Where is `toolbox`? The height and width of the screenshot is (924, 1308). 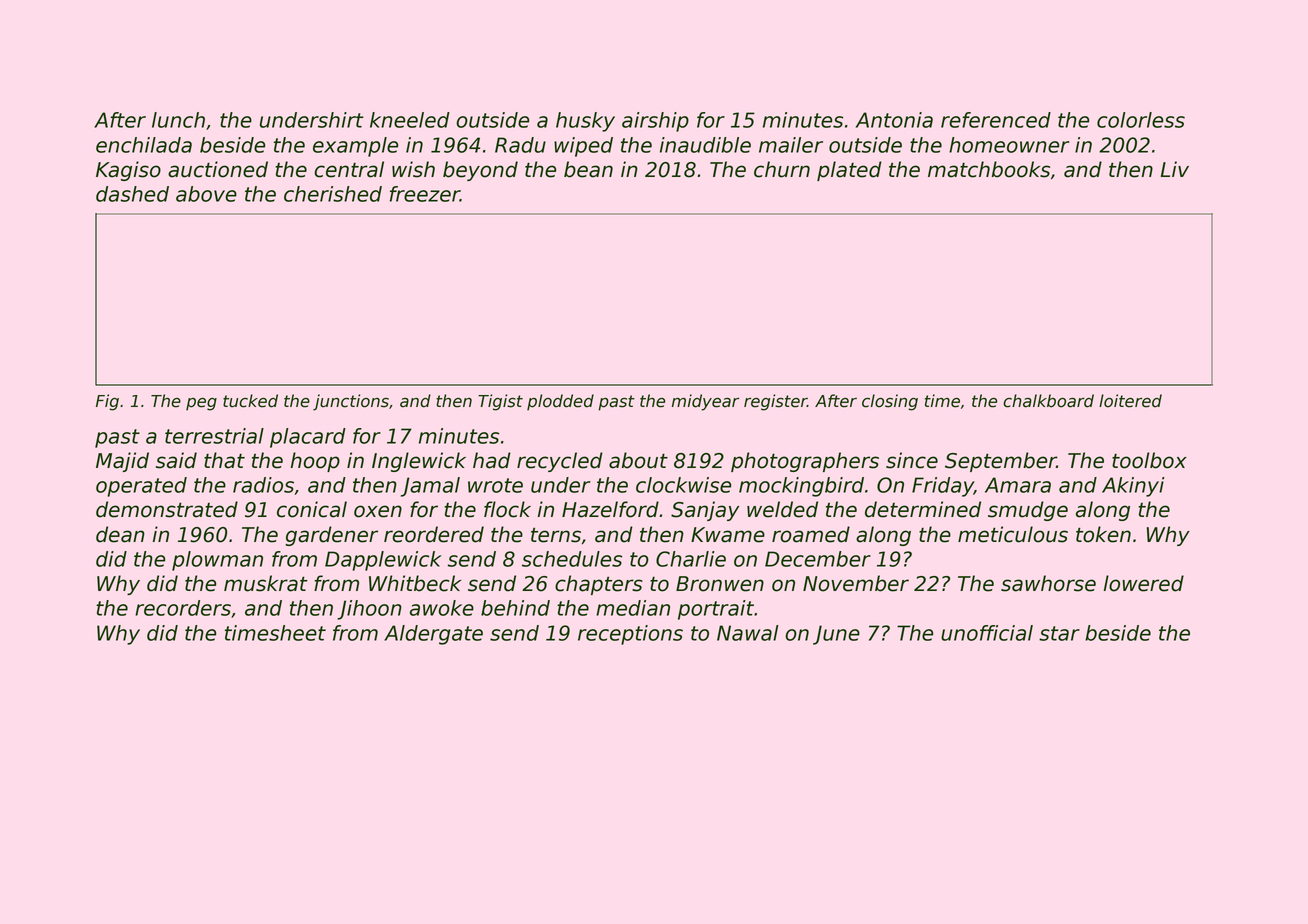 toolbox is located at coordinates (1149, 460).
